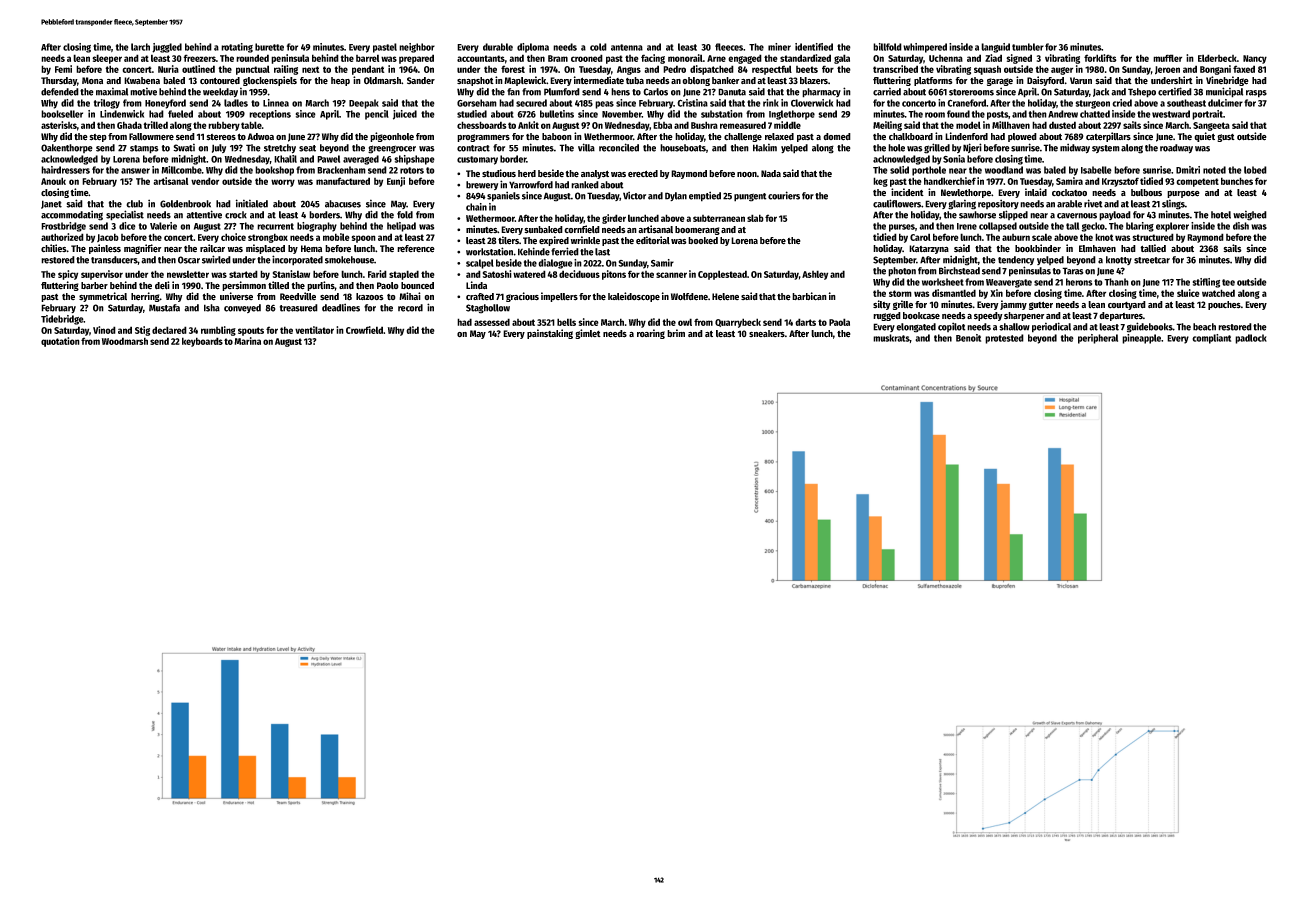 This document has width=1308, height=924. Describe the element at coordinates (555, 264) in the document. I see `dialogue` at that location.
